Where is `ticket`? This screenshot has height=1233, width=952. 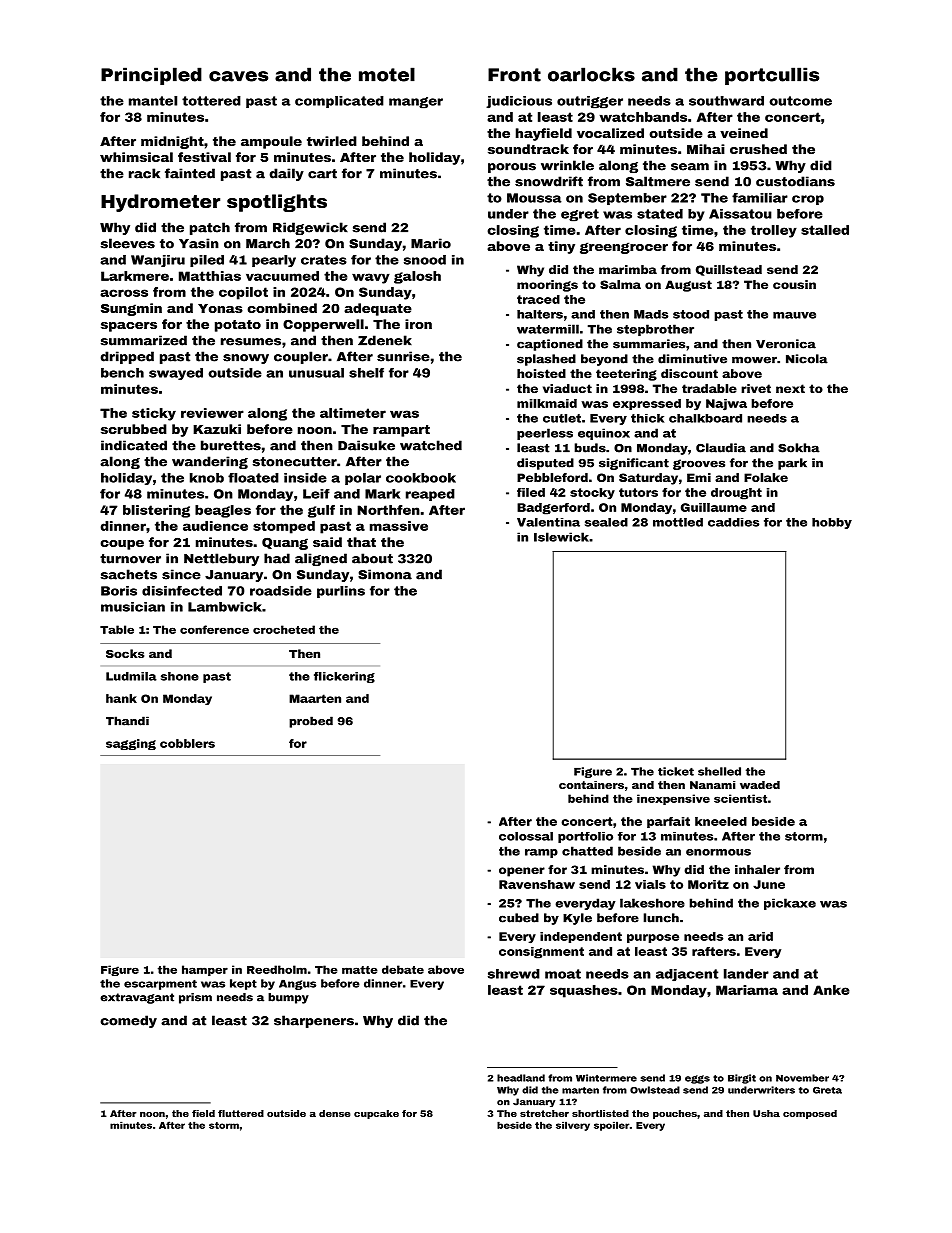 ticket is located at coordinates (676, 771).
